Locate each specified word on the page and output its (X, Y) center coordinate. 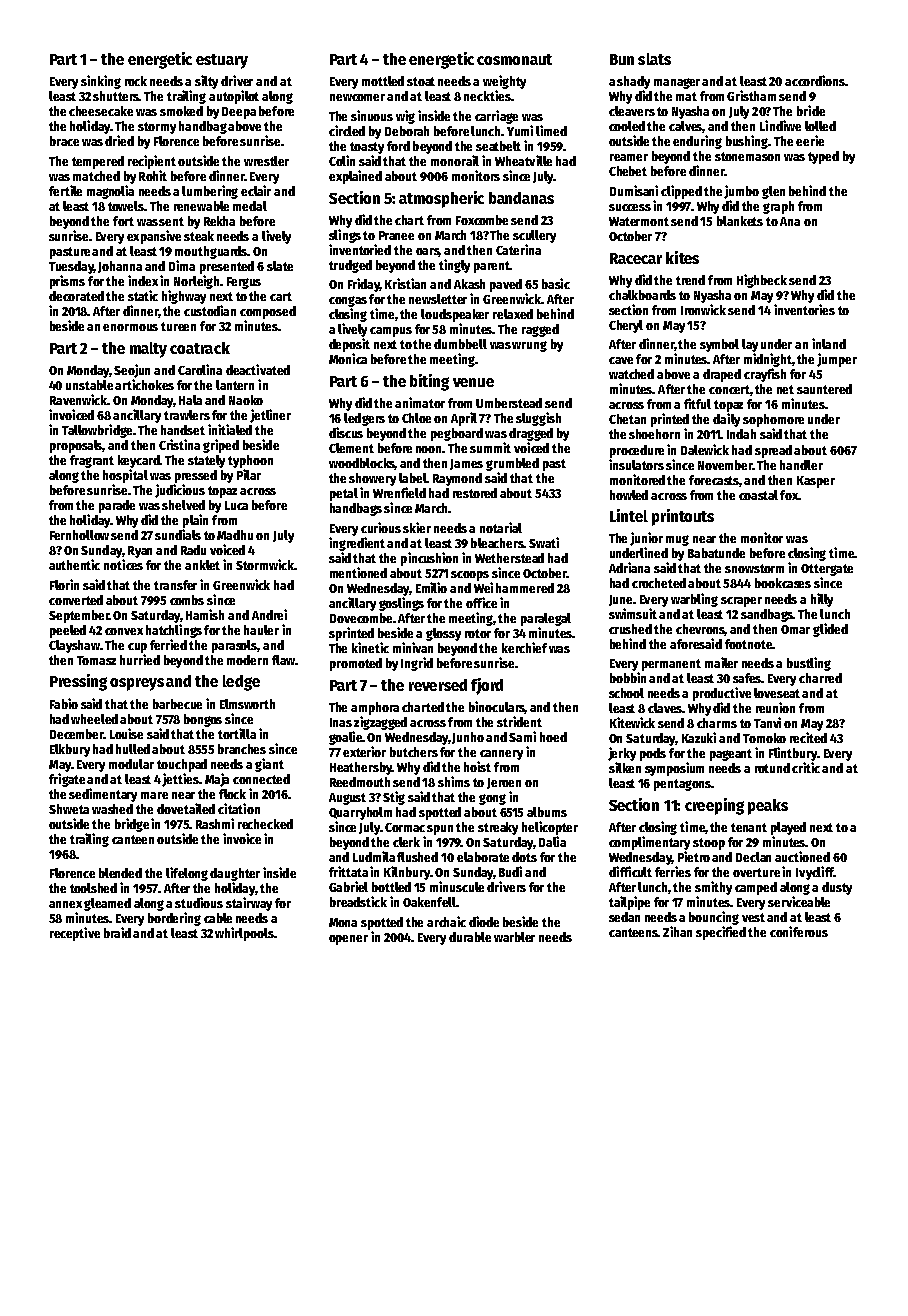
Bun (622, 59)
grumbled (512, 464)
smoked (181, 111)
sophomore (773, 420)
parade (117, 506)
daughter (235, 874)
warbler (514, 937)
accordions (815, 80)
